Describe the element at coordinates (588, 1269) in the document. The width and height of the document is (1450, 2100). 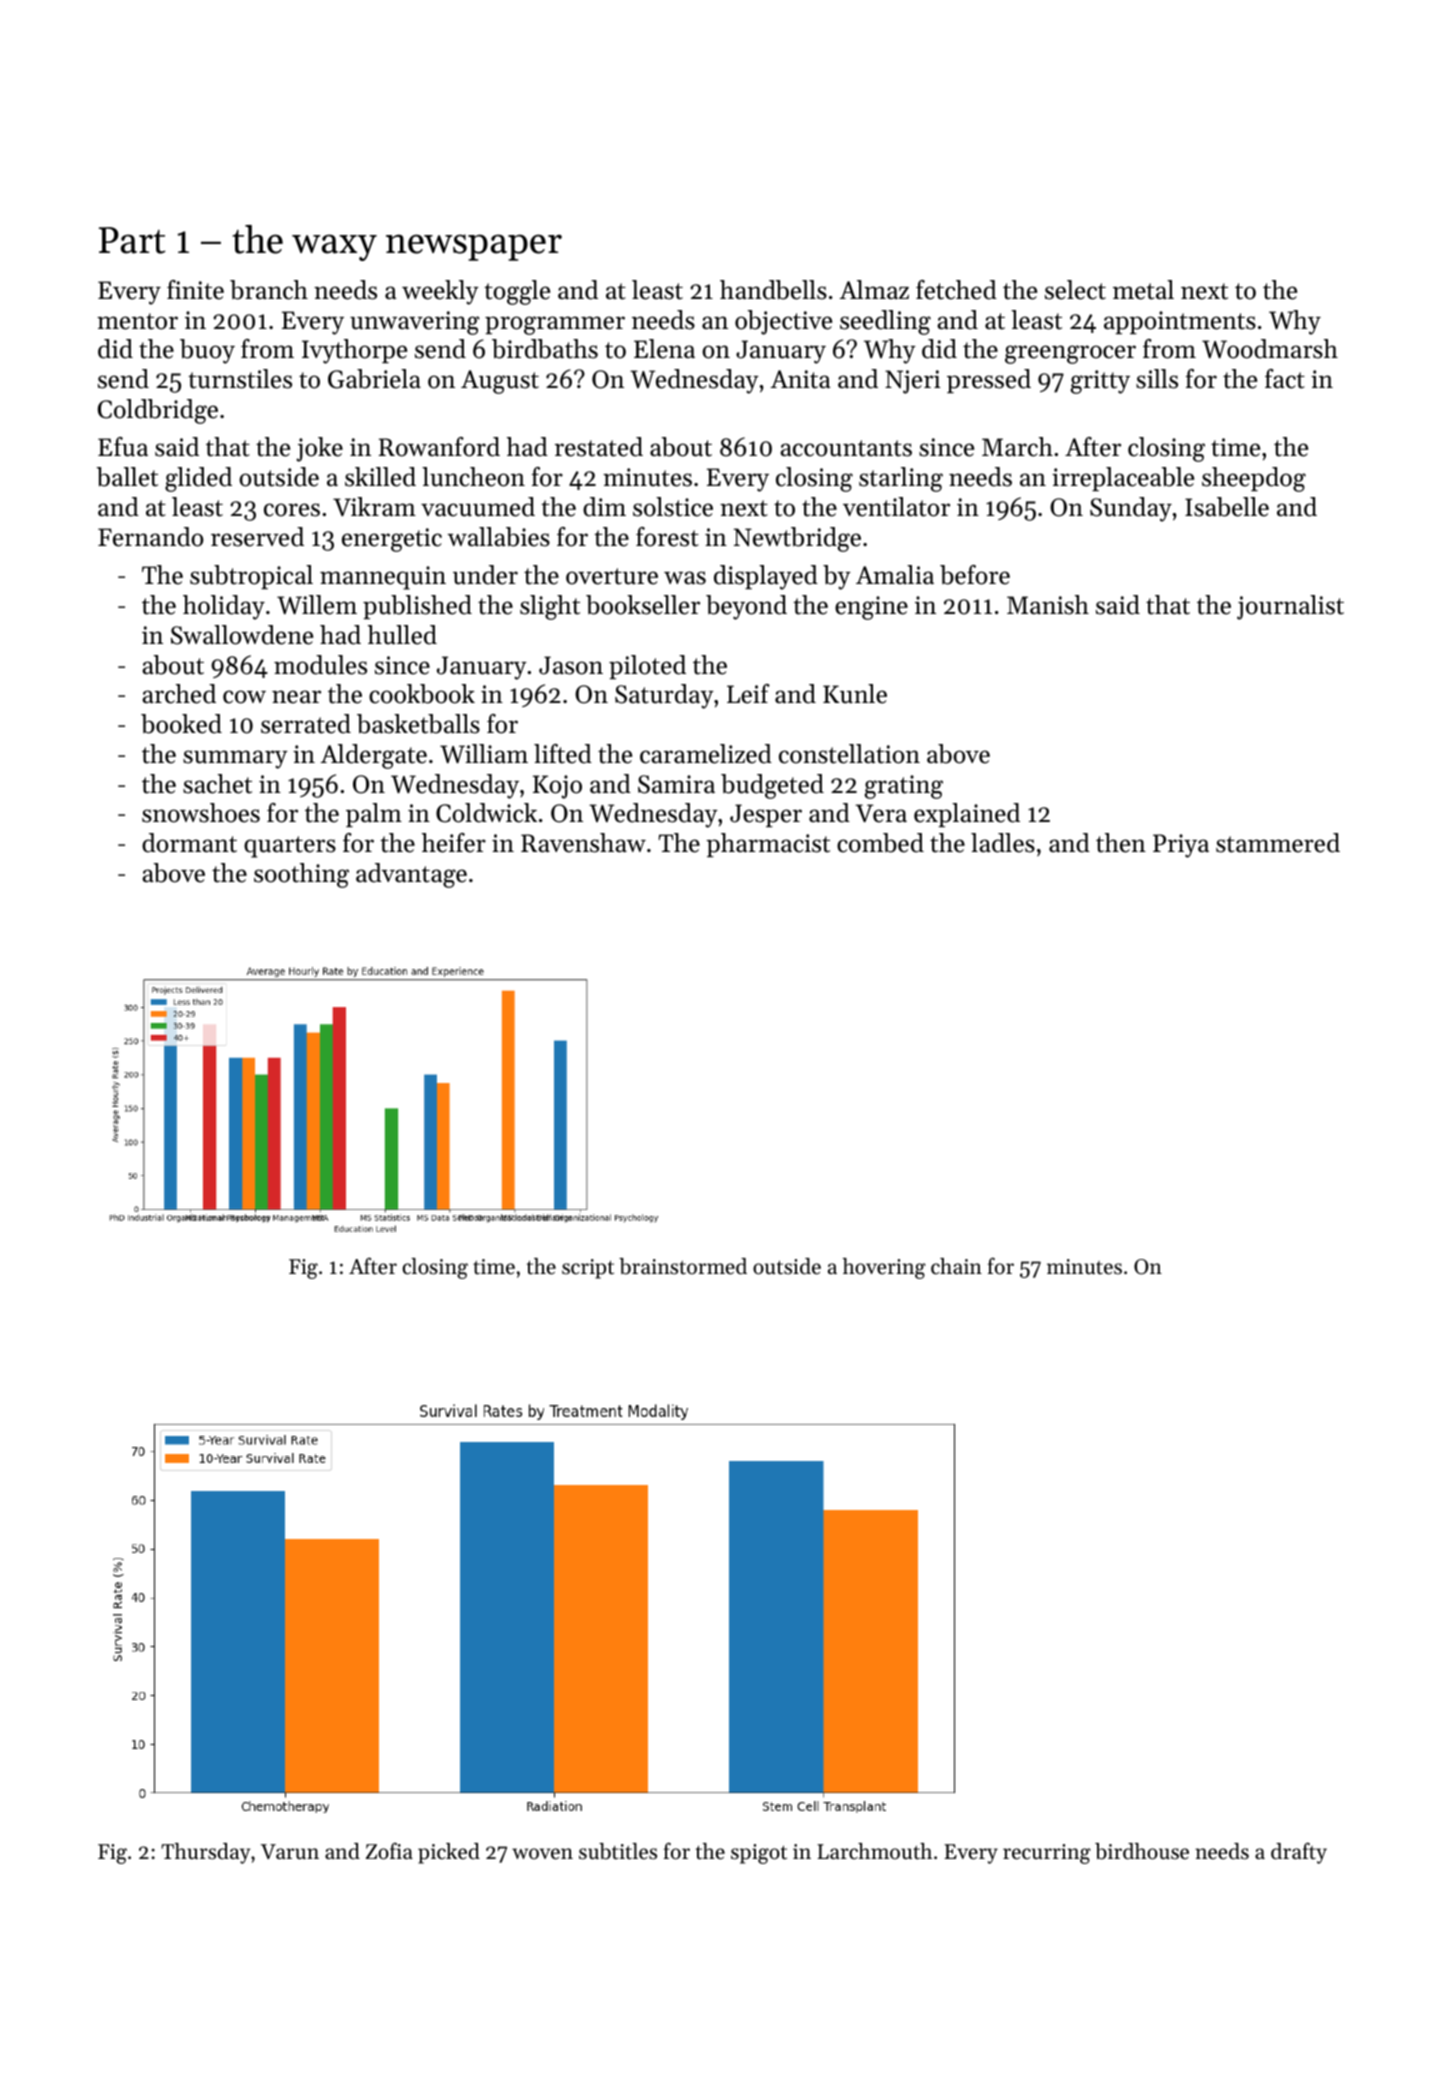
I see `script` at that location.
